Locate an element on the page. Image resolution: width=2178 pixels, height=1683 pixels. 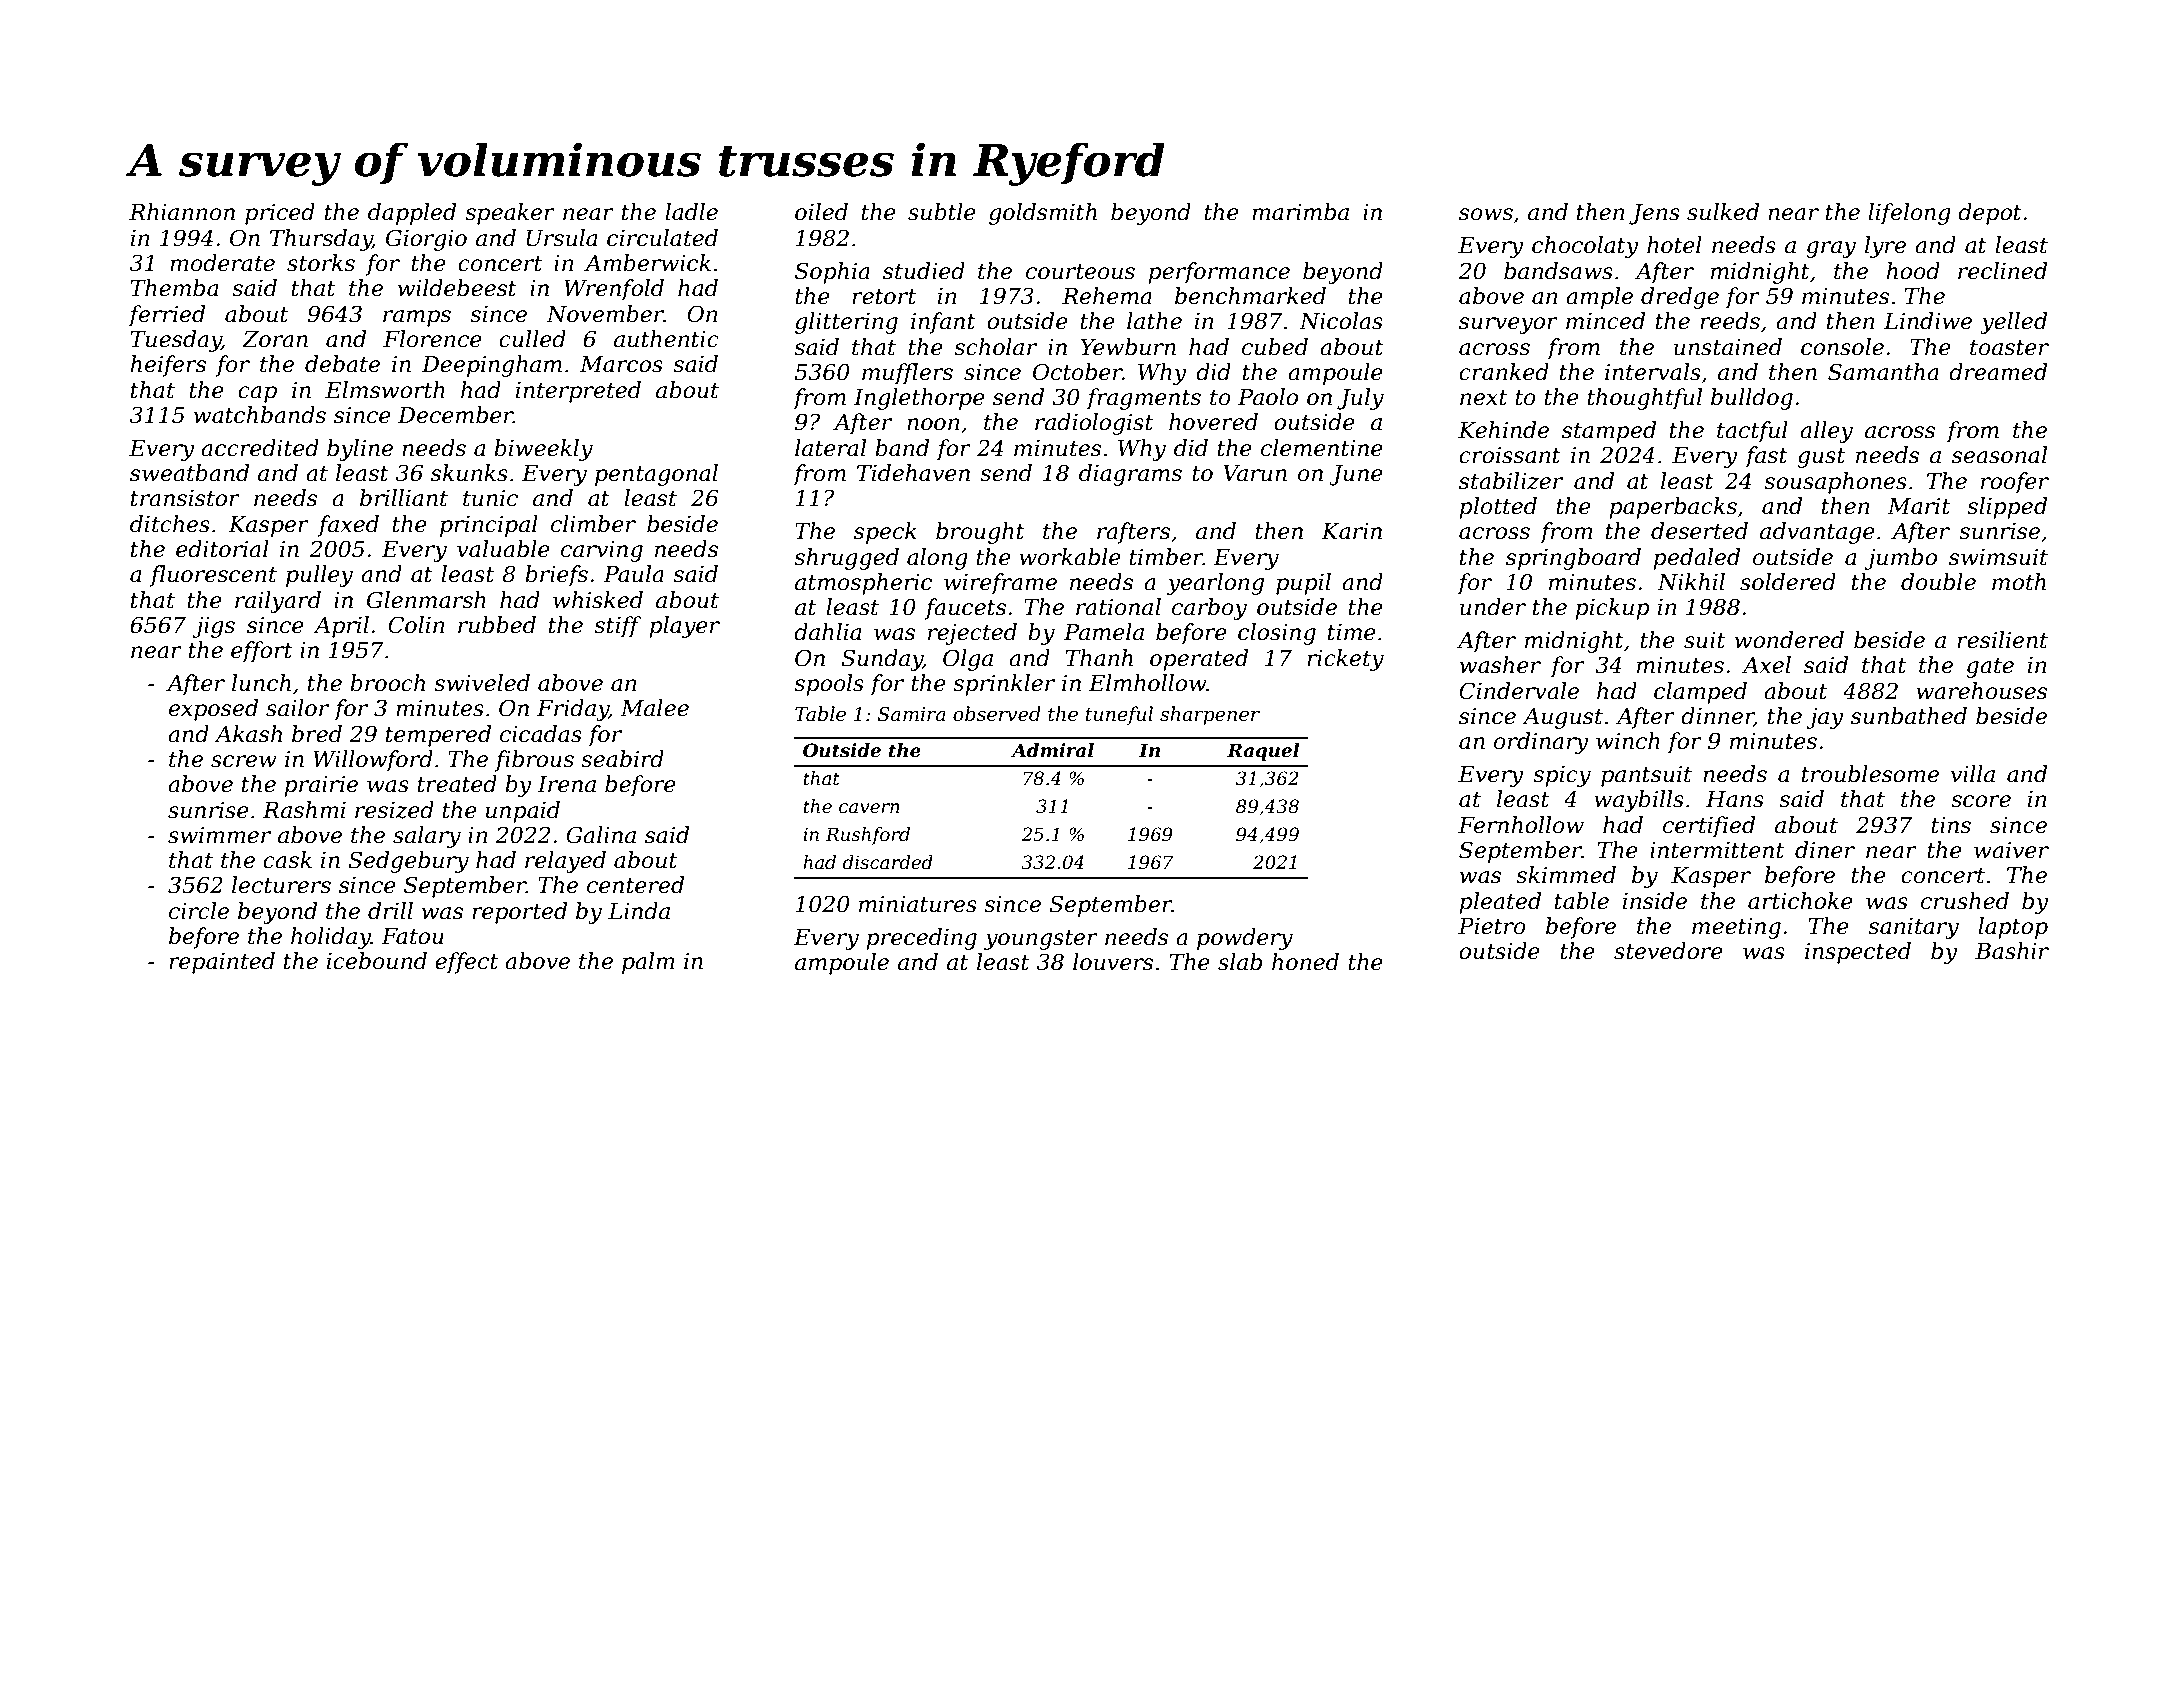
jigs is located at coordinates (213, 627).
